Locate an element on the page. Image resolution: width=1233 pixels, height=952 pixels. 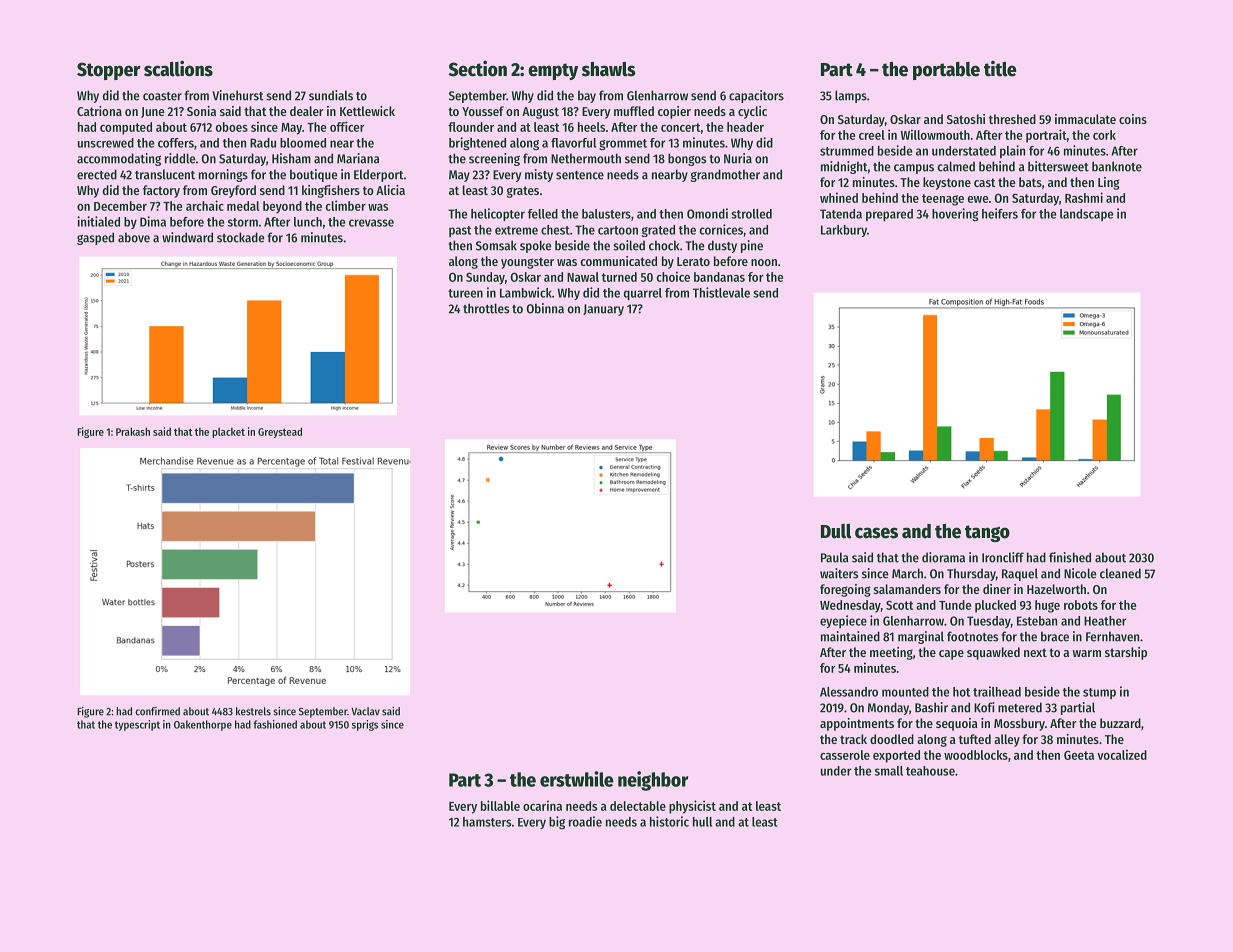
cleaned is located at coordinates (1120, 573).
